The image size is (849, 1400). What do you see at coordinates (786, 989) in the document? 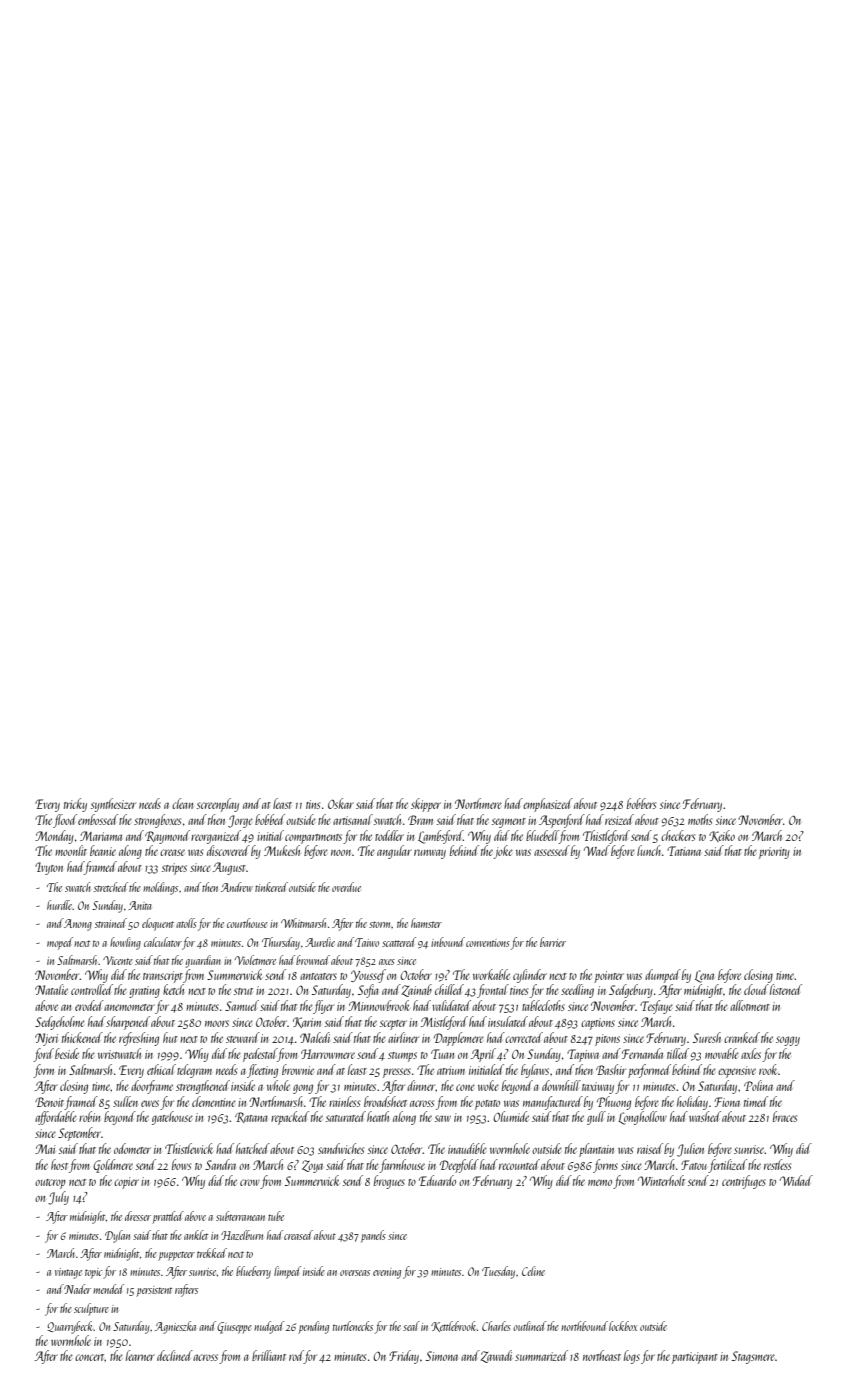
I see `listened` at bounding box center [786, 989].
